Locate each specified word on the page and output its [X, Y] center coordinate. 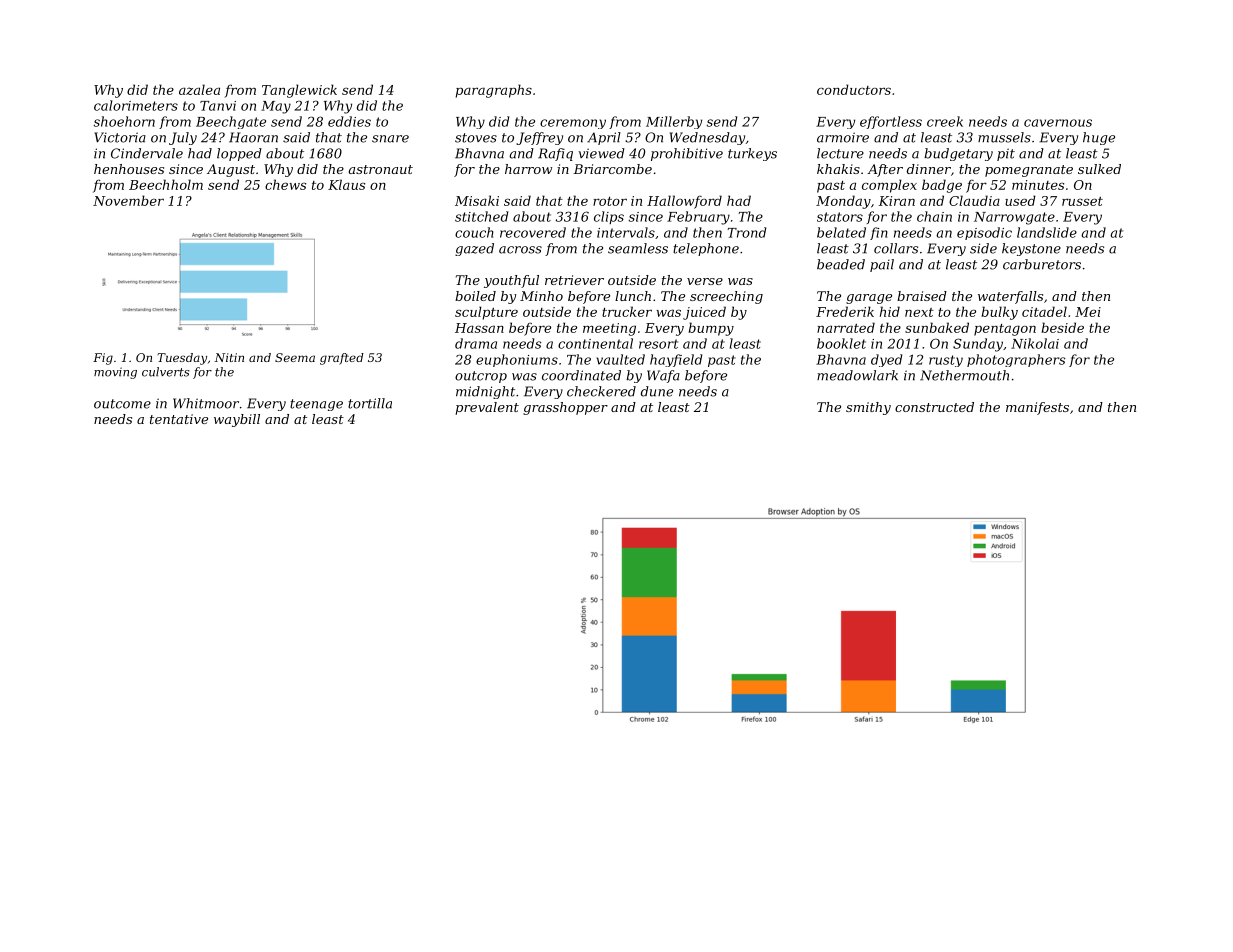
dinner [929, 169]
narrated [846, 327]
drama [476, 343]
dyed [886, 360]
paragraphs [494, 91]
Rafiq [555, 154]
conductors [854, 89]
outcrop [481, 377]
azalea [199, 89]
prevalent [487, 408]
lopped [239, 154]
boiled [475, 296]
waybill [237, 420]
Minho [541, 296]
